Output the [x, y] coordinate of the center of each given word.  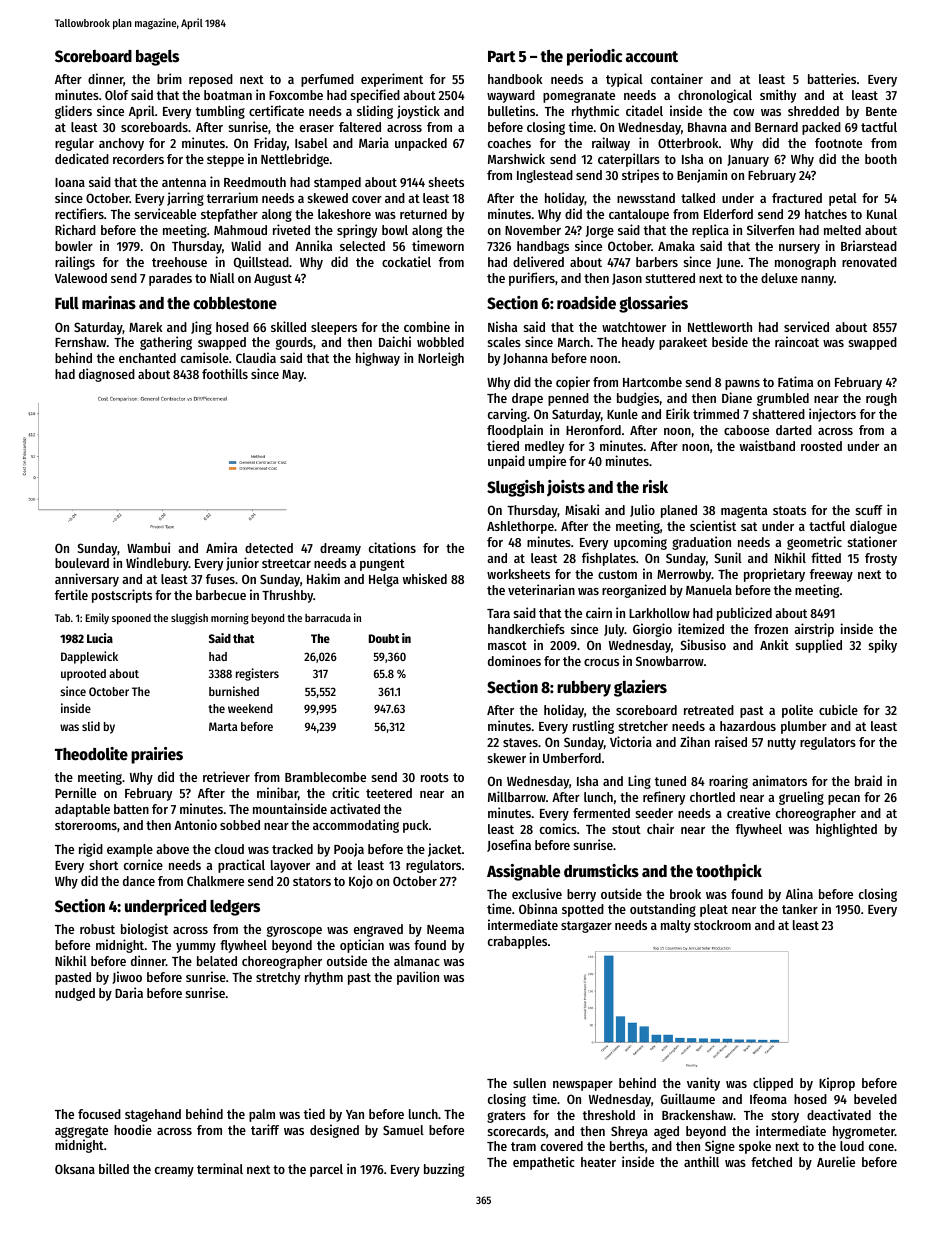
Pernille [75, 792]
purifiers [532, 279]
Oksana [75, 1169]
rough [881, 399]
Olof [117, 95]
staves [520, 742]
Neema [445, 929]
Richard [75, 229]
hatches [826, 214]
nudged [75, 994]
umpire [547, 462]
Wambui [148, 547]
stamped [337, 183]
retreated [709, 710]
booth [881, 159]
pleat [714, 910]
